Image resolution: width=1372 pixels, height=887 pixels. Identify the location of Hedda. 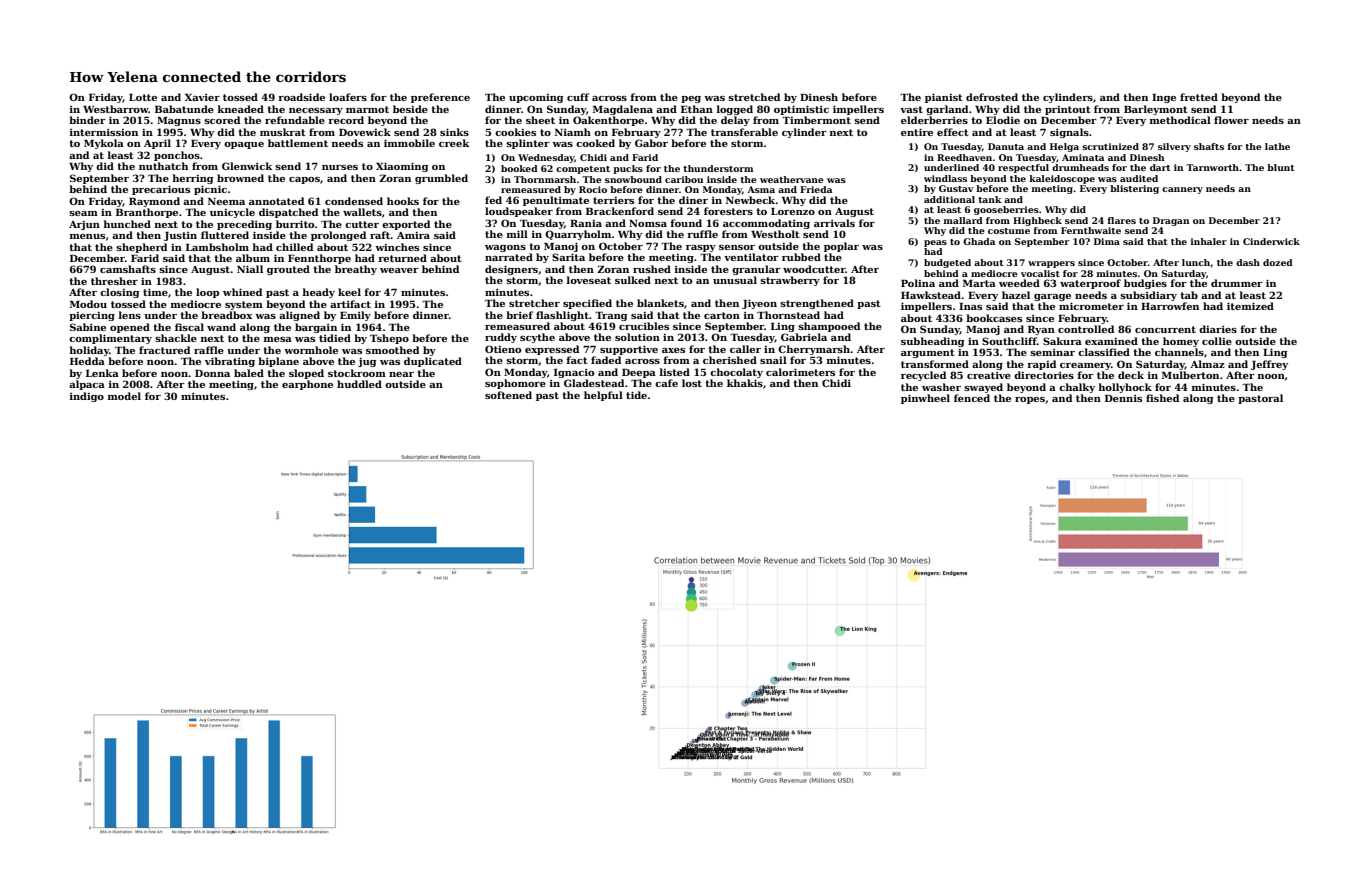
(87, 361).
